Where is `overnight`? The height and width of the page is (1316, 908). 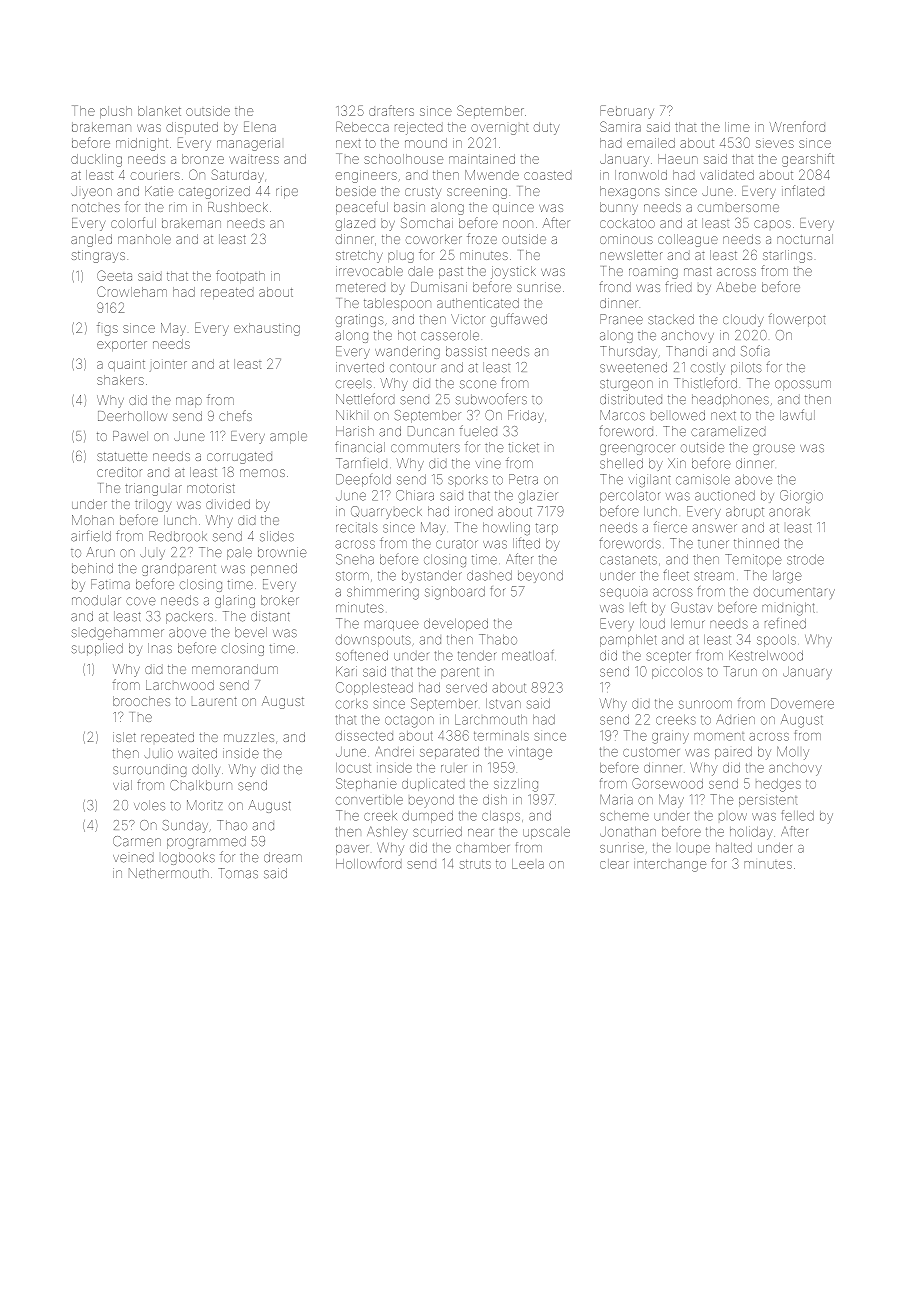 overnight is located at coordinates (499, 129).
